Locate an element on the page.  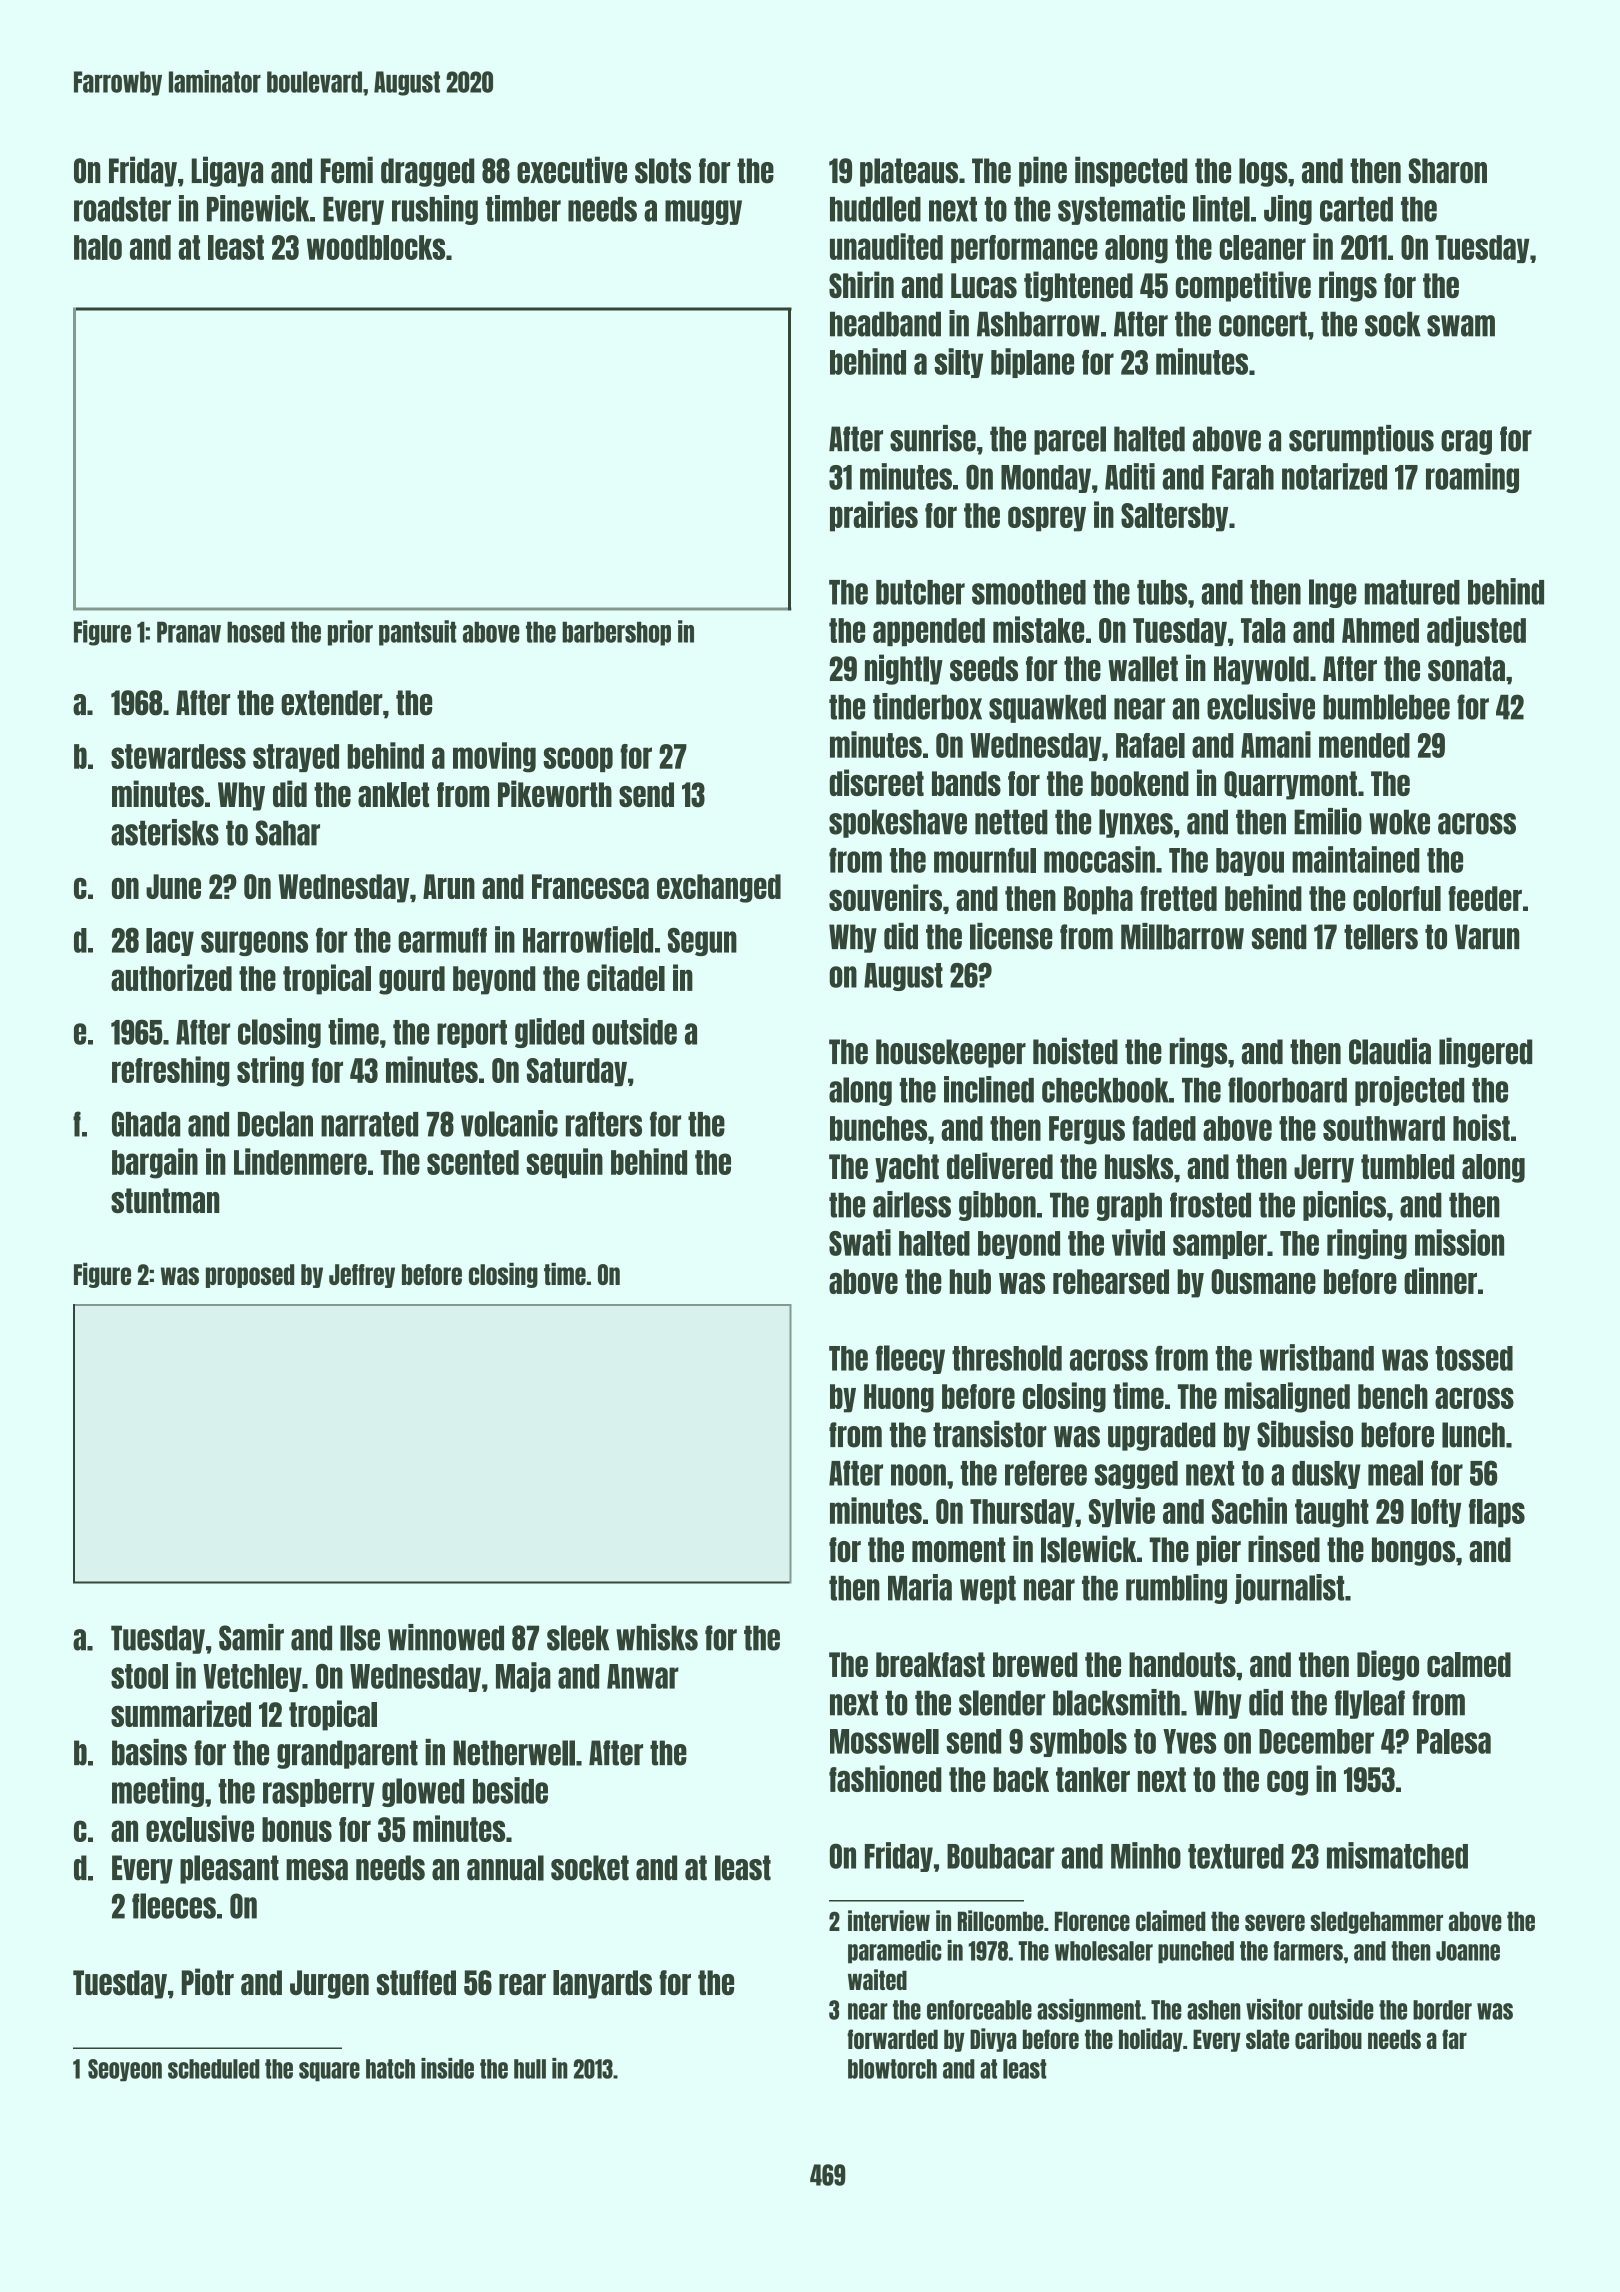
dragged is located at coordinates (427, 172).
